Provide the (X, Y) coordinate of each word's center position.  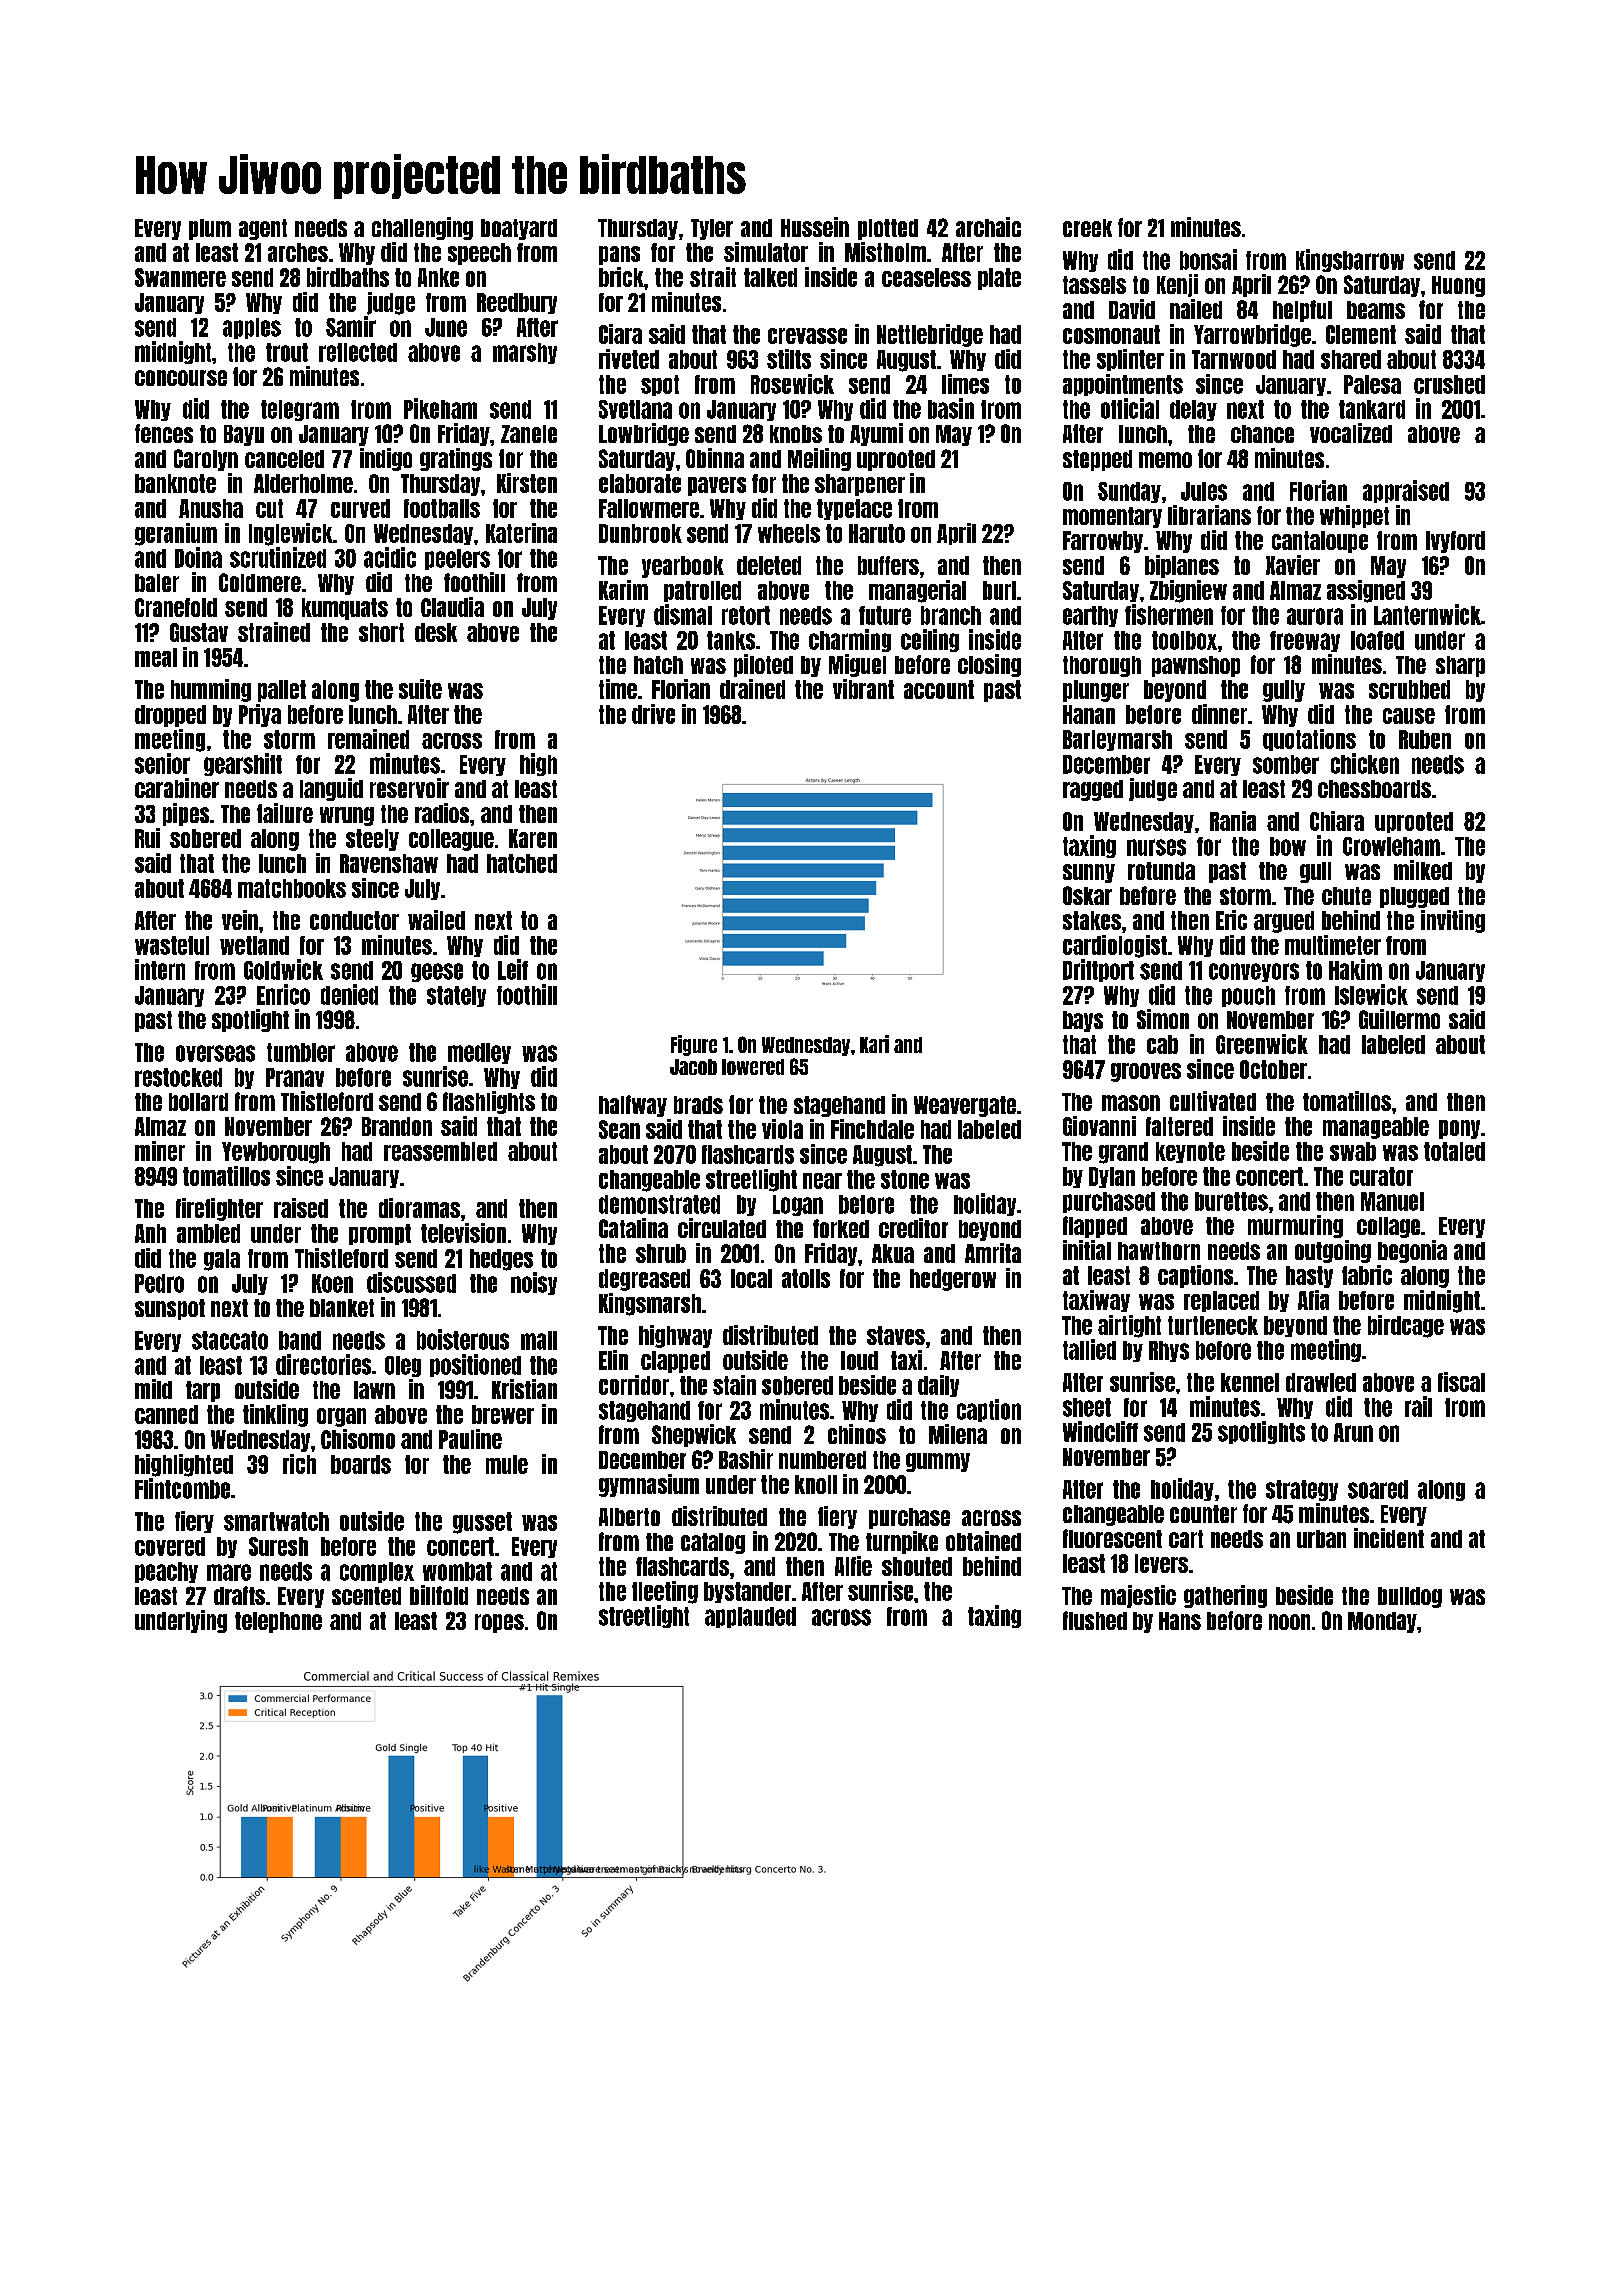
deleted (769, 565)
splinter (1130, 360)
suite (420, 689)
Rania (1233, 821)
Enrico (283, 994)
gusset (482, 1523)
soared (1378, 1489)
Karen (533, 838)
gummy (938, 1462)
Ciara (620, 334)
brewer (503, 1414)
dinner (1219, 714)
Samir (351, 326)
